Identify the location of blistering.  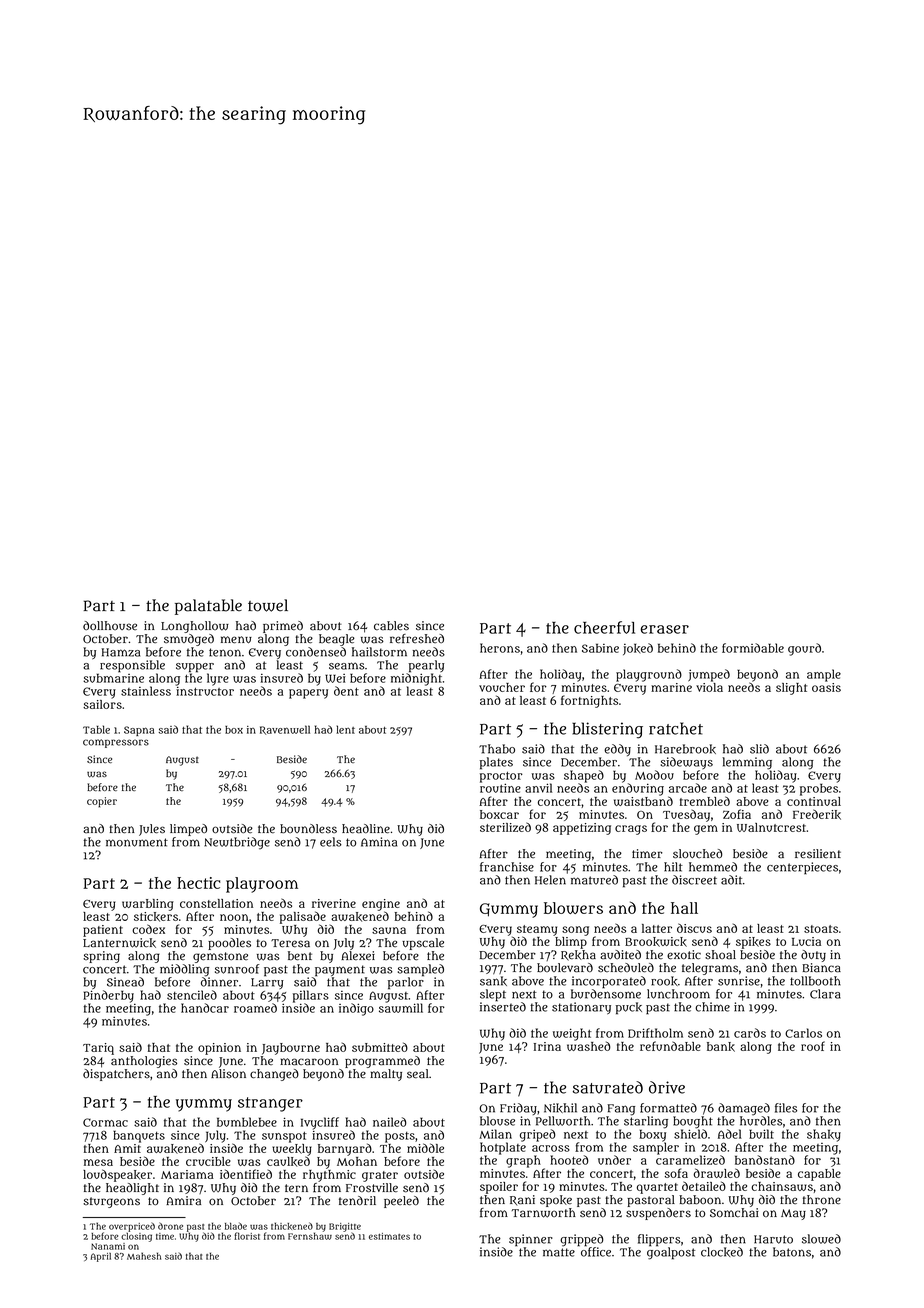
(607, 730).
